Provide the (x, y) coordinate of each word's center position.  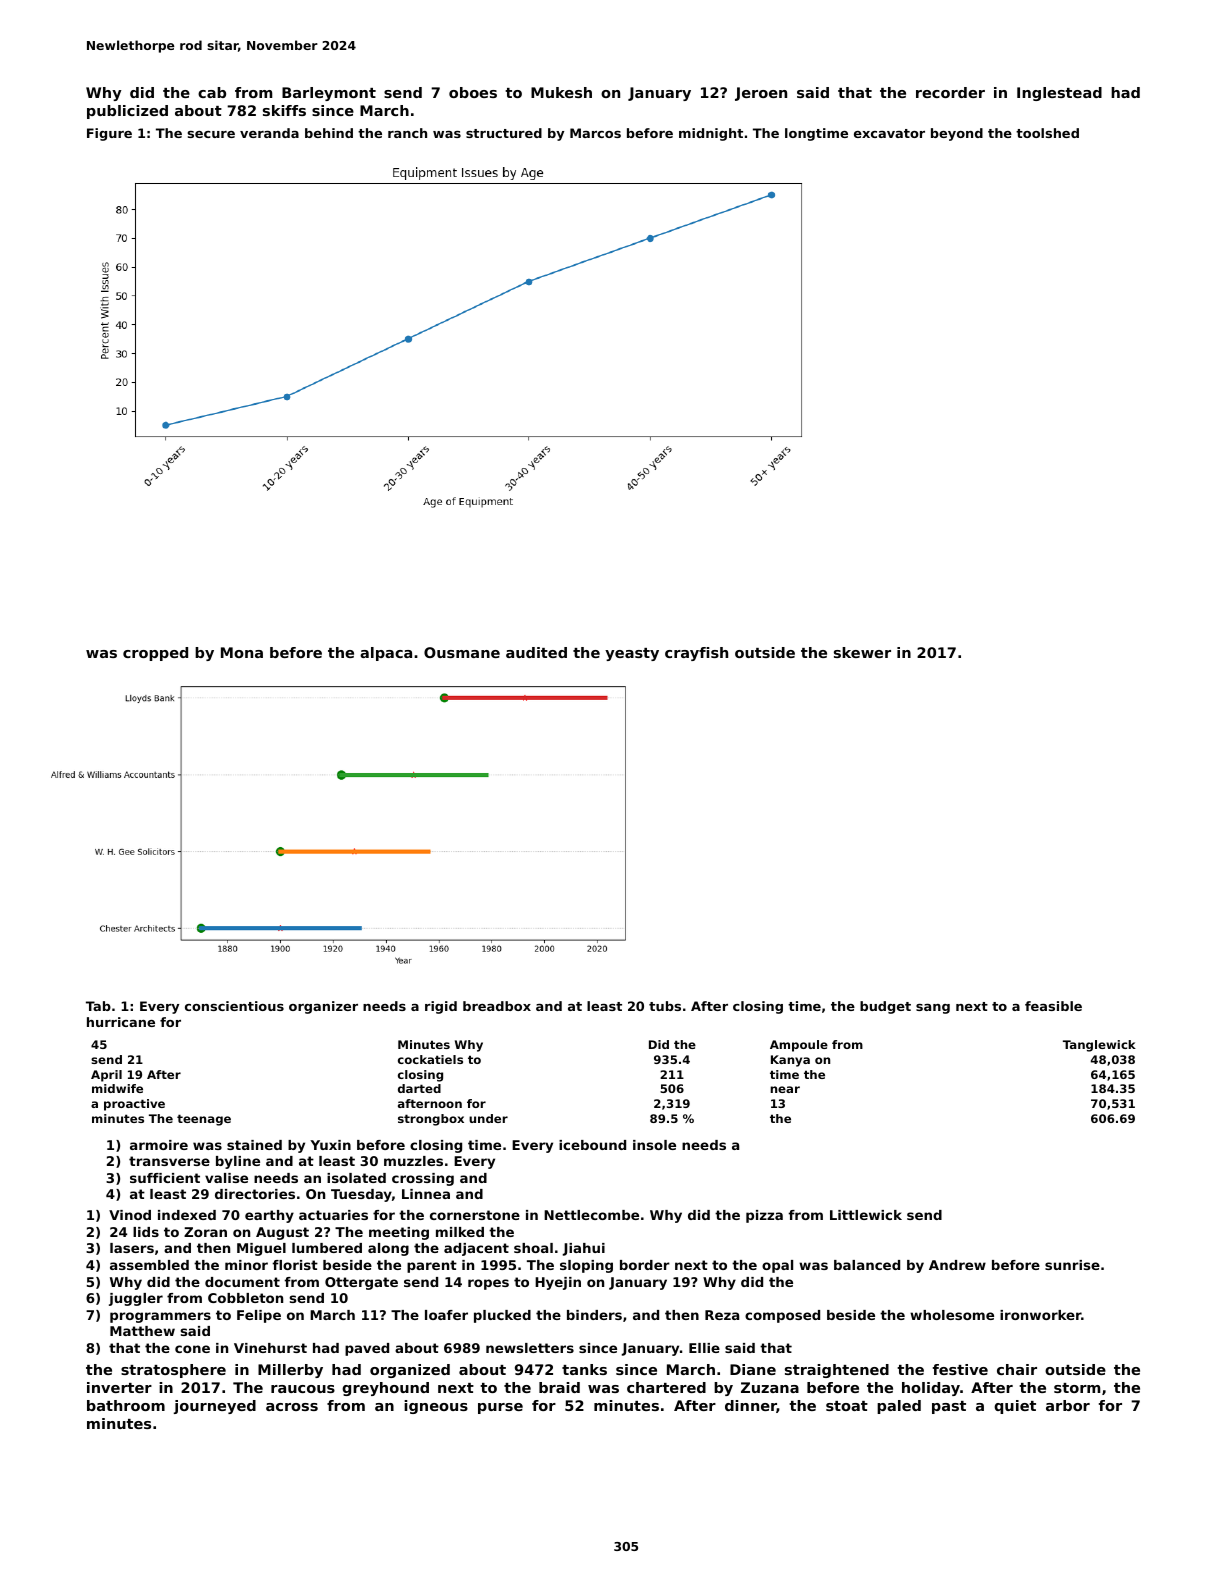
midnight (711, 134)
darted (419, 1088)
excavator (889, 133)
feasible (1053, 1006)
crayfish (696, 654)
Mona (242, 652)
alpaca (386, 654)
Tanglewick (1099, 1046)
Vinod (130, 1215)
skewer (862, 652)
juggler (136, 1299)
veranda (269, 133)
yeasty (632, 654)
